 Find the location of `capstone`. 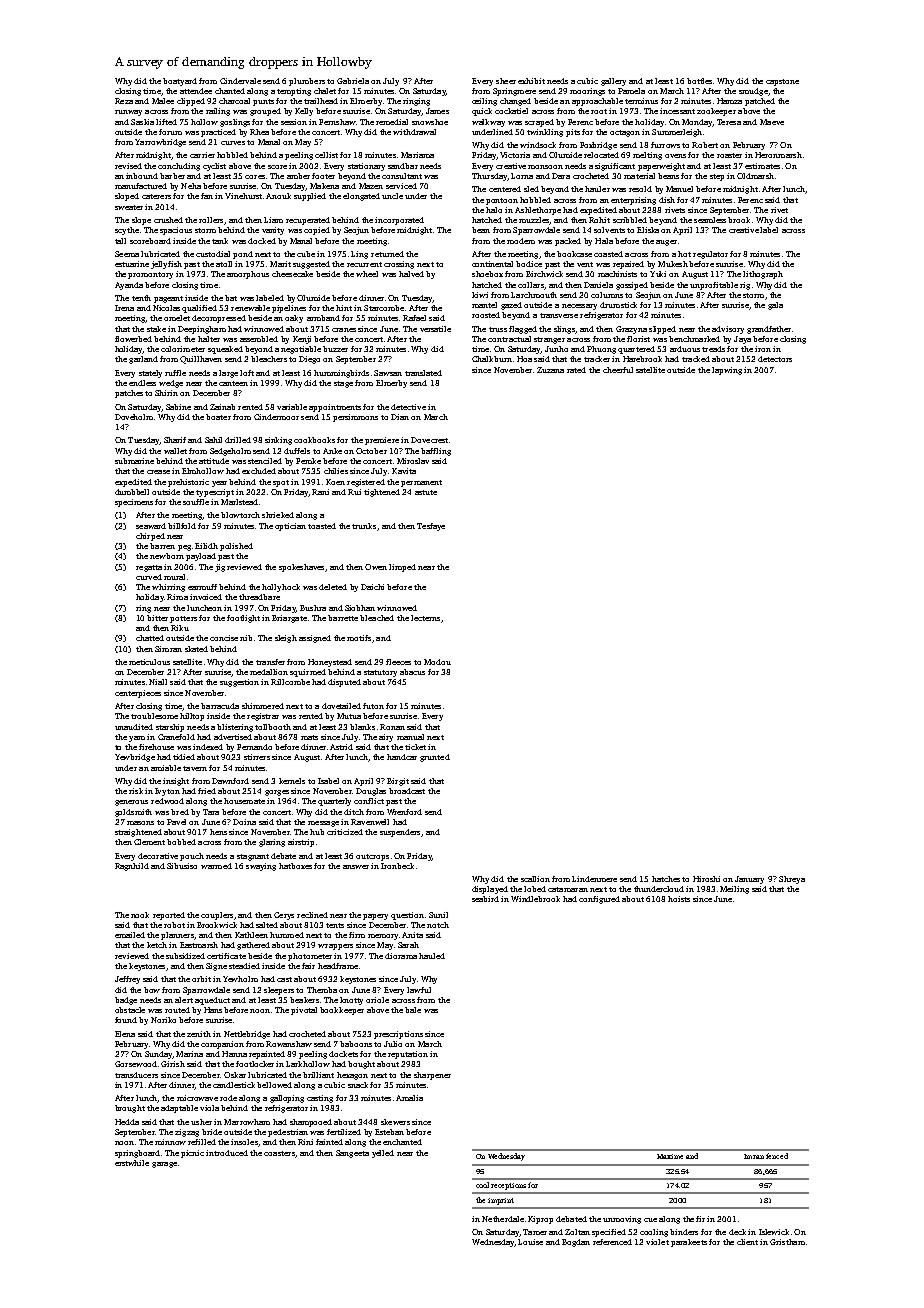

capstone is located at coordinates (782, 82).
